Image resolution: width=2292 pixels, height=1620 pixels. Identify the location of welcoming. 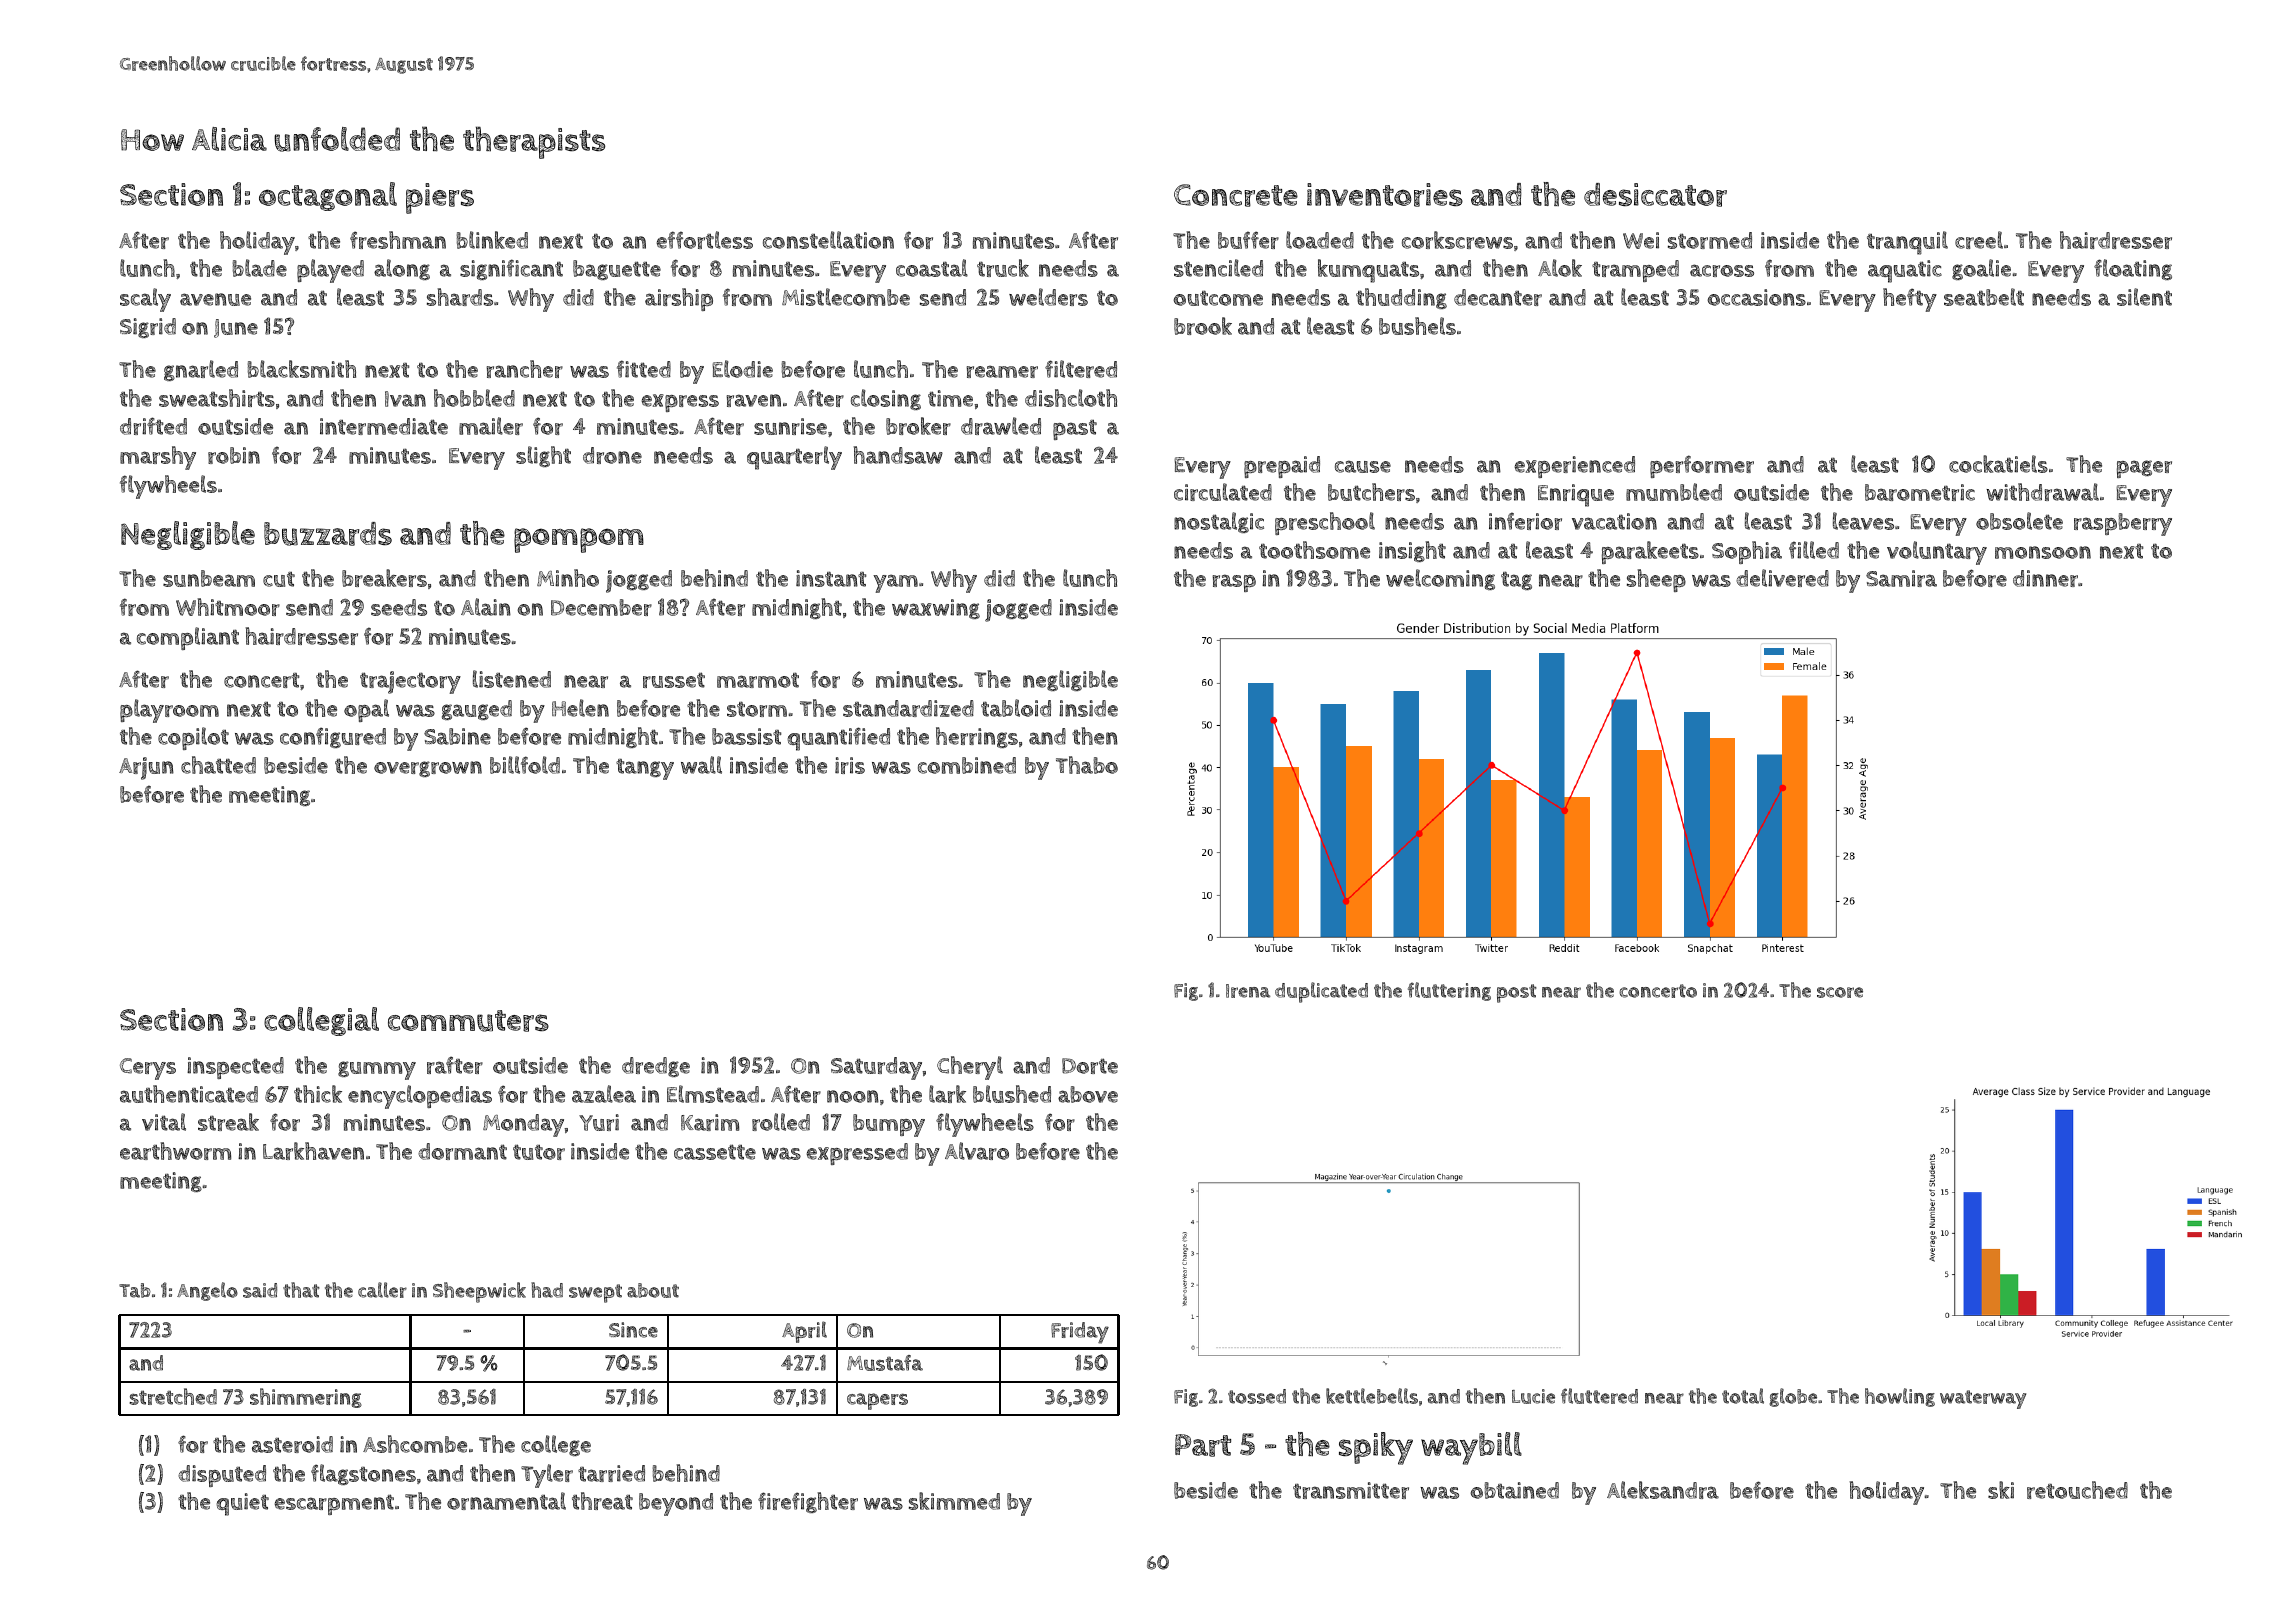
(1440, 579).
